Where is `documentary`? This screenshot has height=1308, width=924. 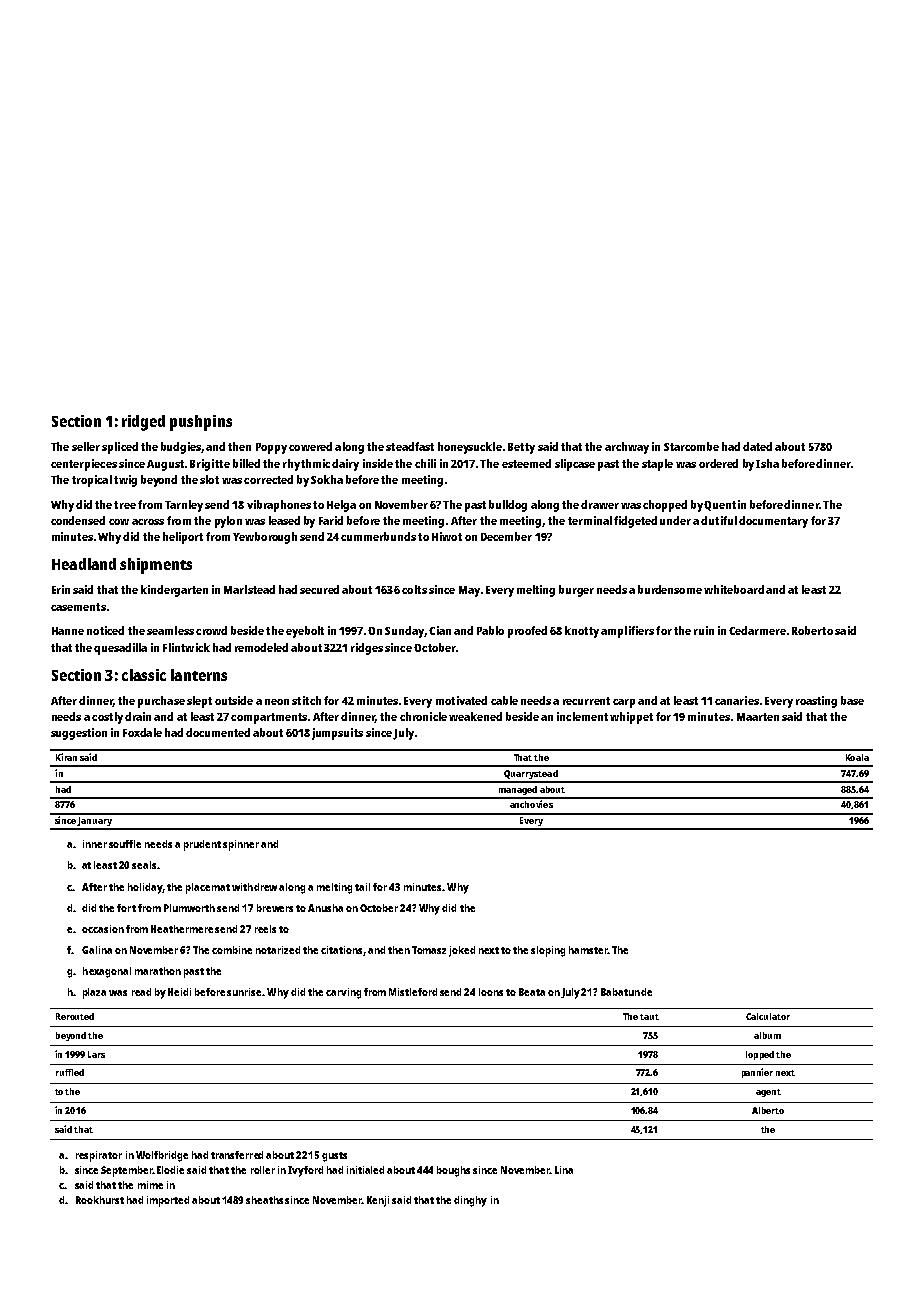 documentary is located at coordinates (773, 522).
